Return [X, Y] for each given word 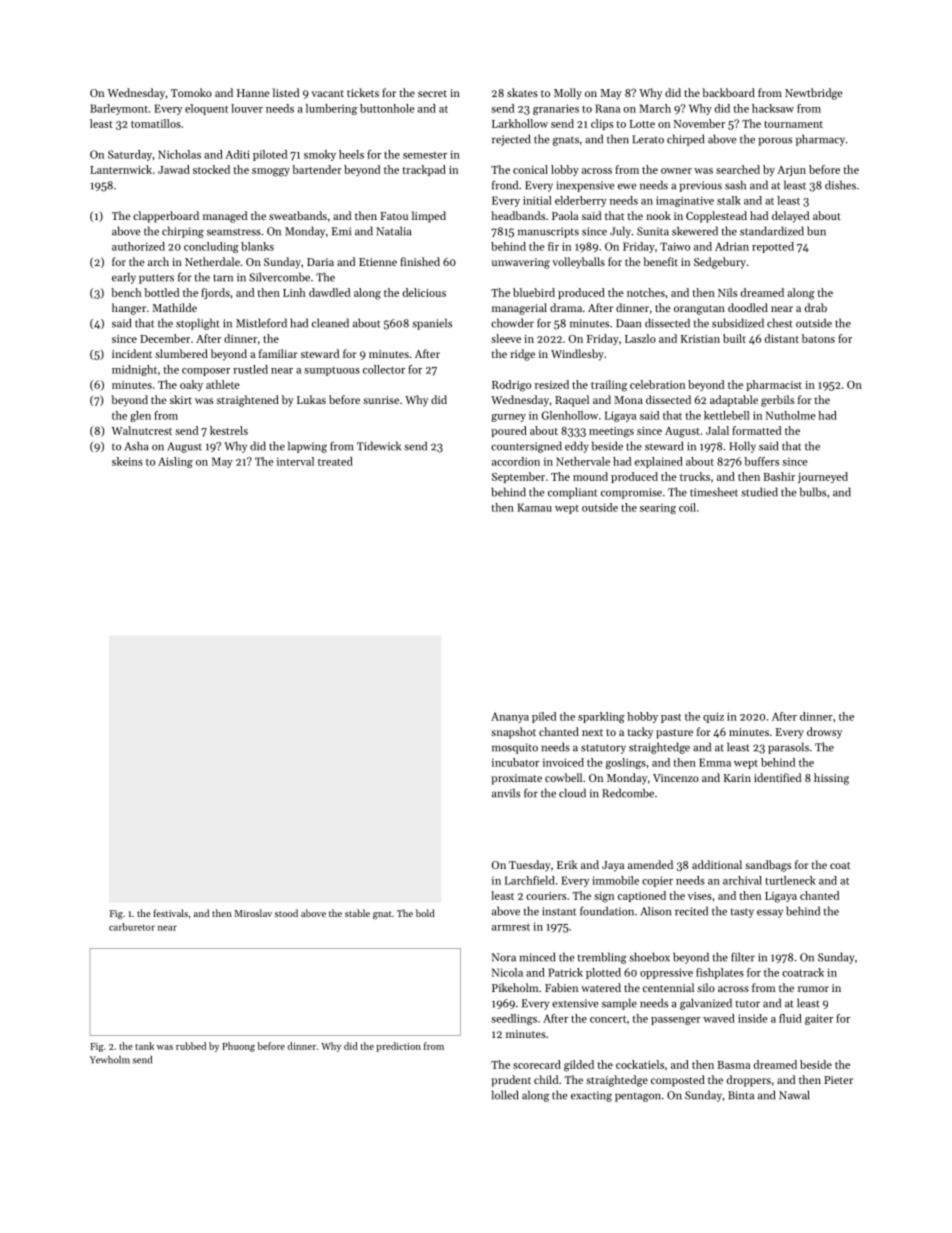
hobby [642, 717]
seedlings [514, 1019]
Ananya [510, 717]
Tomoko [191, 92]
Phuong [238, 1047]
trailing [609, 386]
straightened [248, 401]
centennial [668, 987]
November [699, 123]
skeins [127, 461]
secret [432, 93]
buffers [761, 461]
